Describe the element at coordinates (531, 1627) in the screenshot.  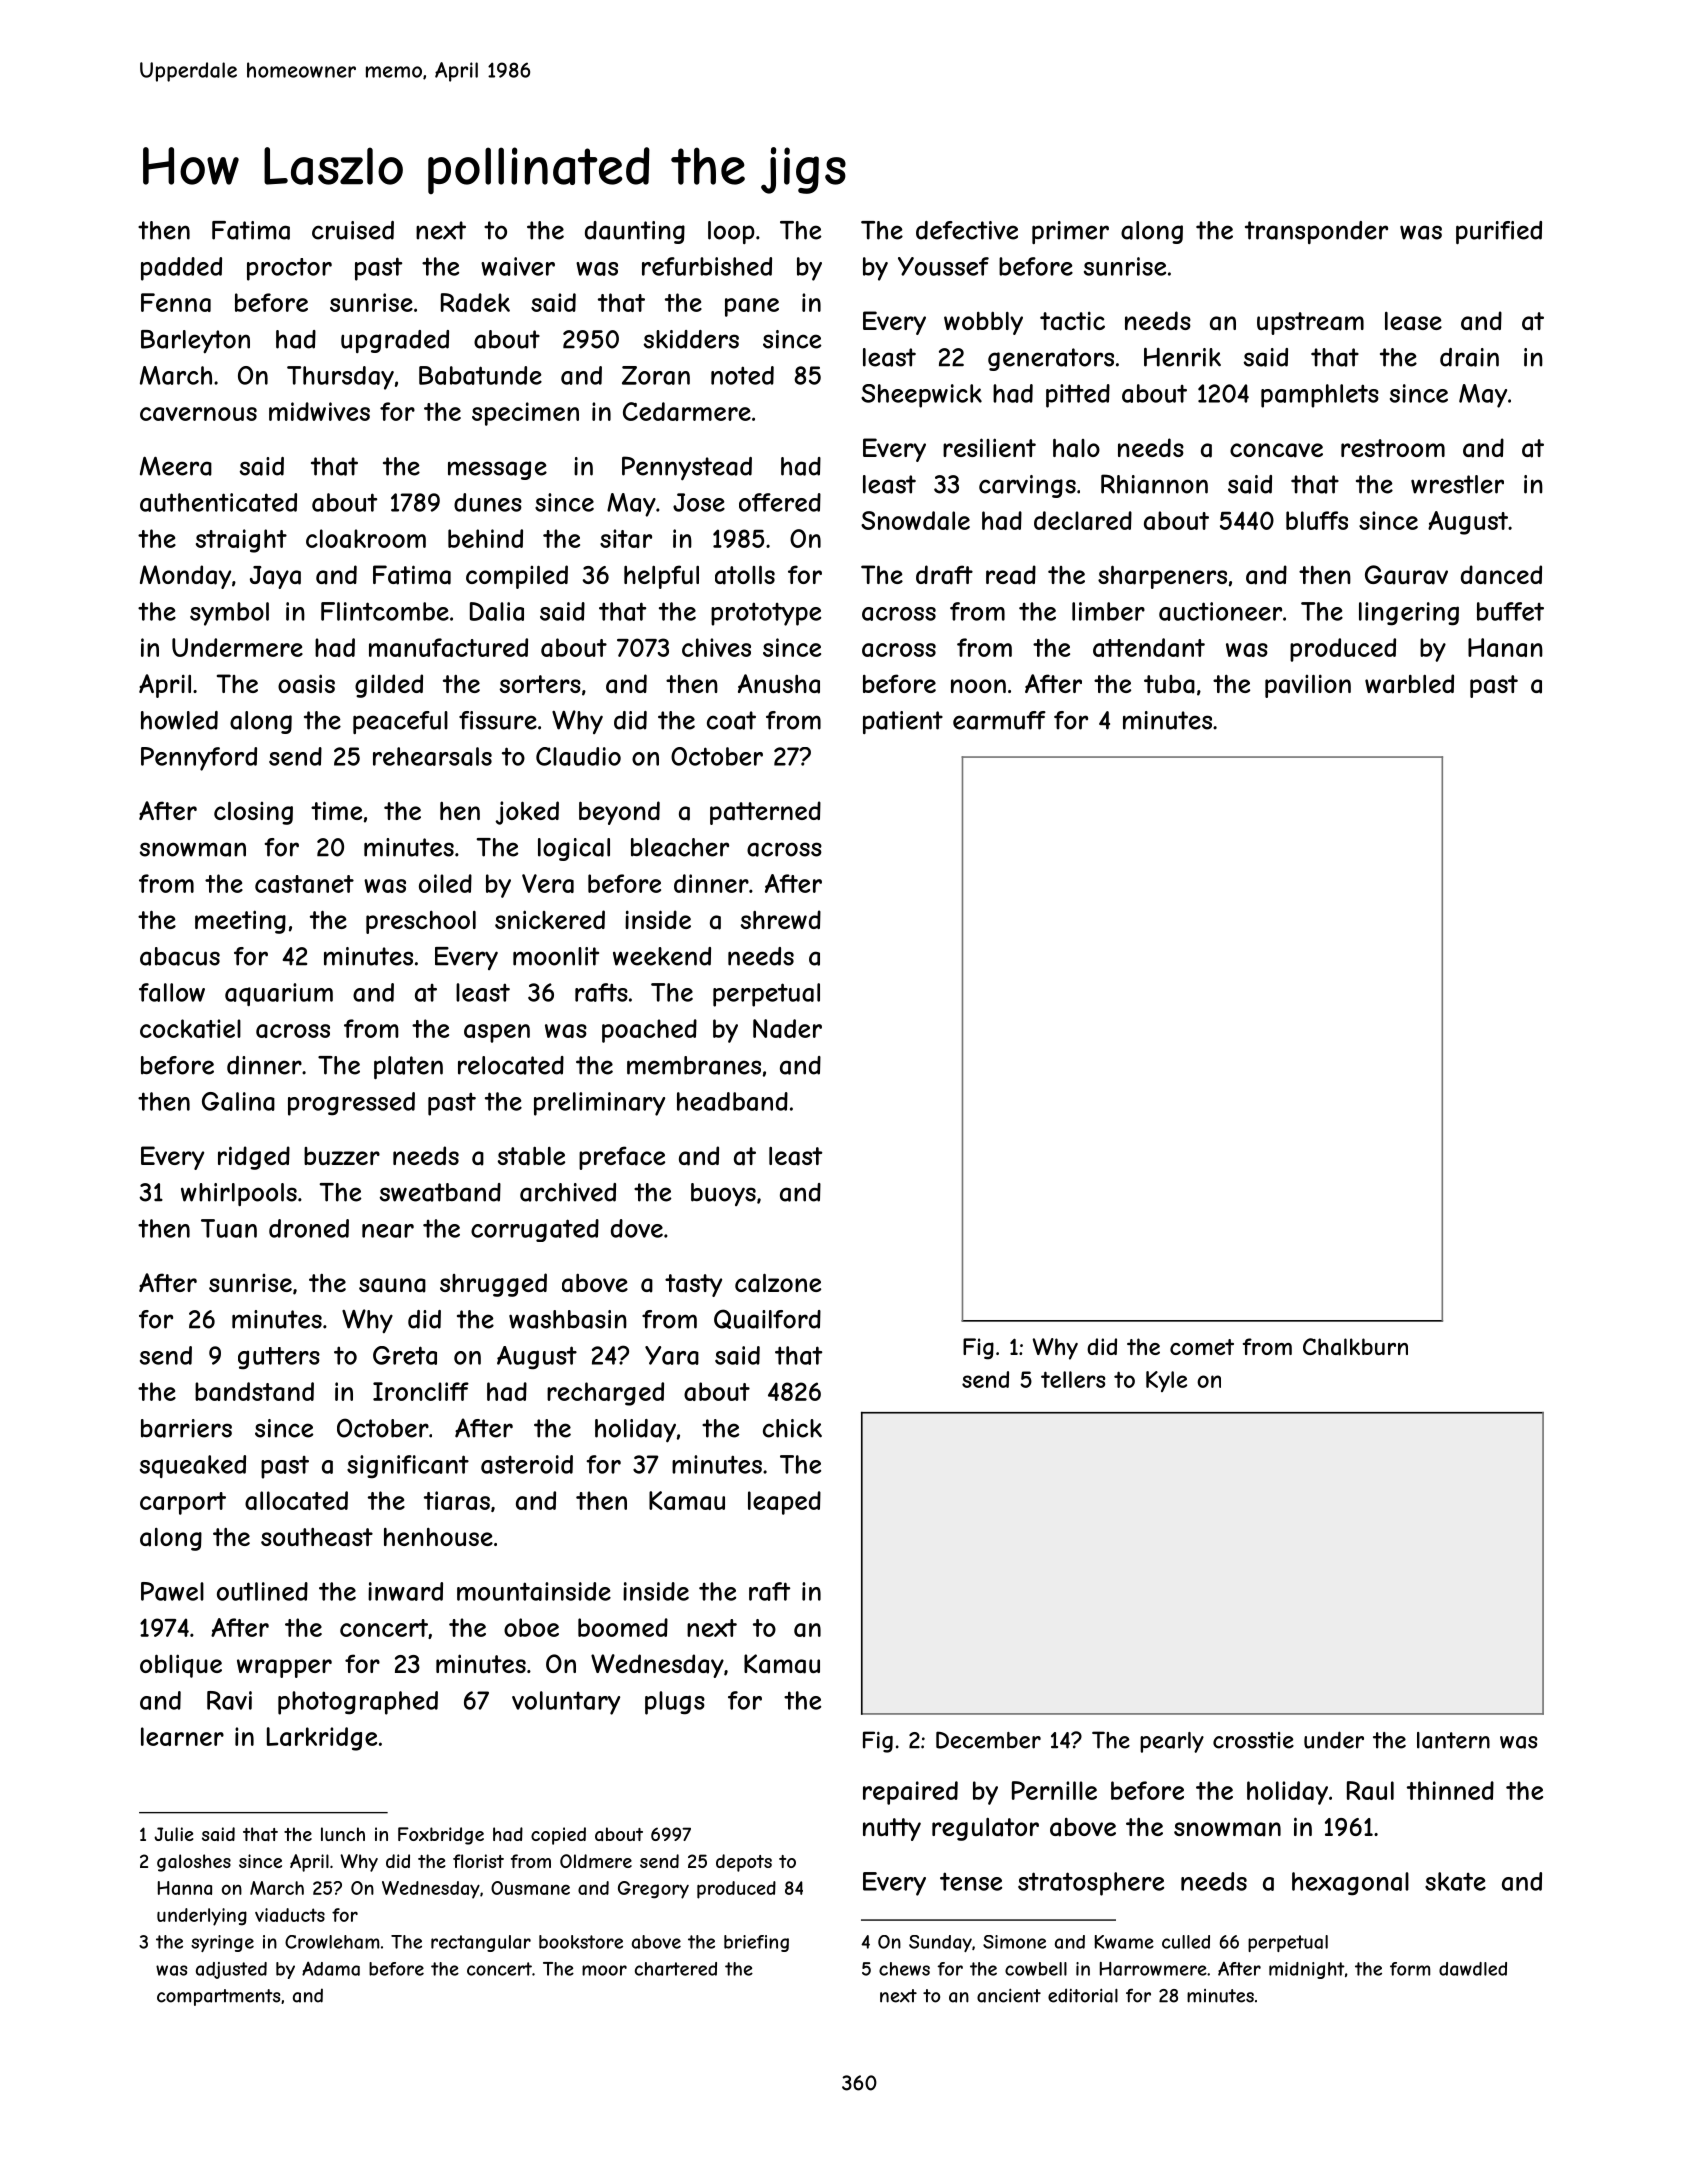
I see `oboe` at that location.
